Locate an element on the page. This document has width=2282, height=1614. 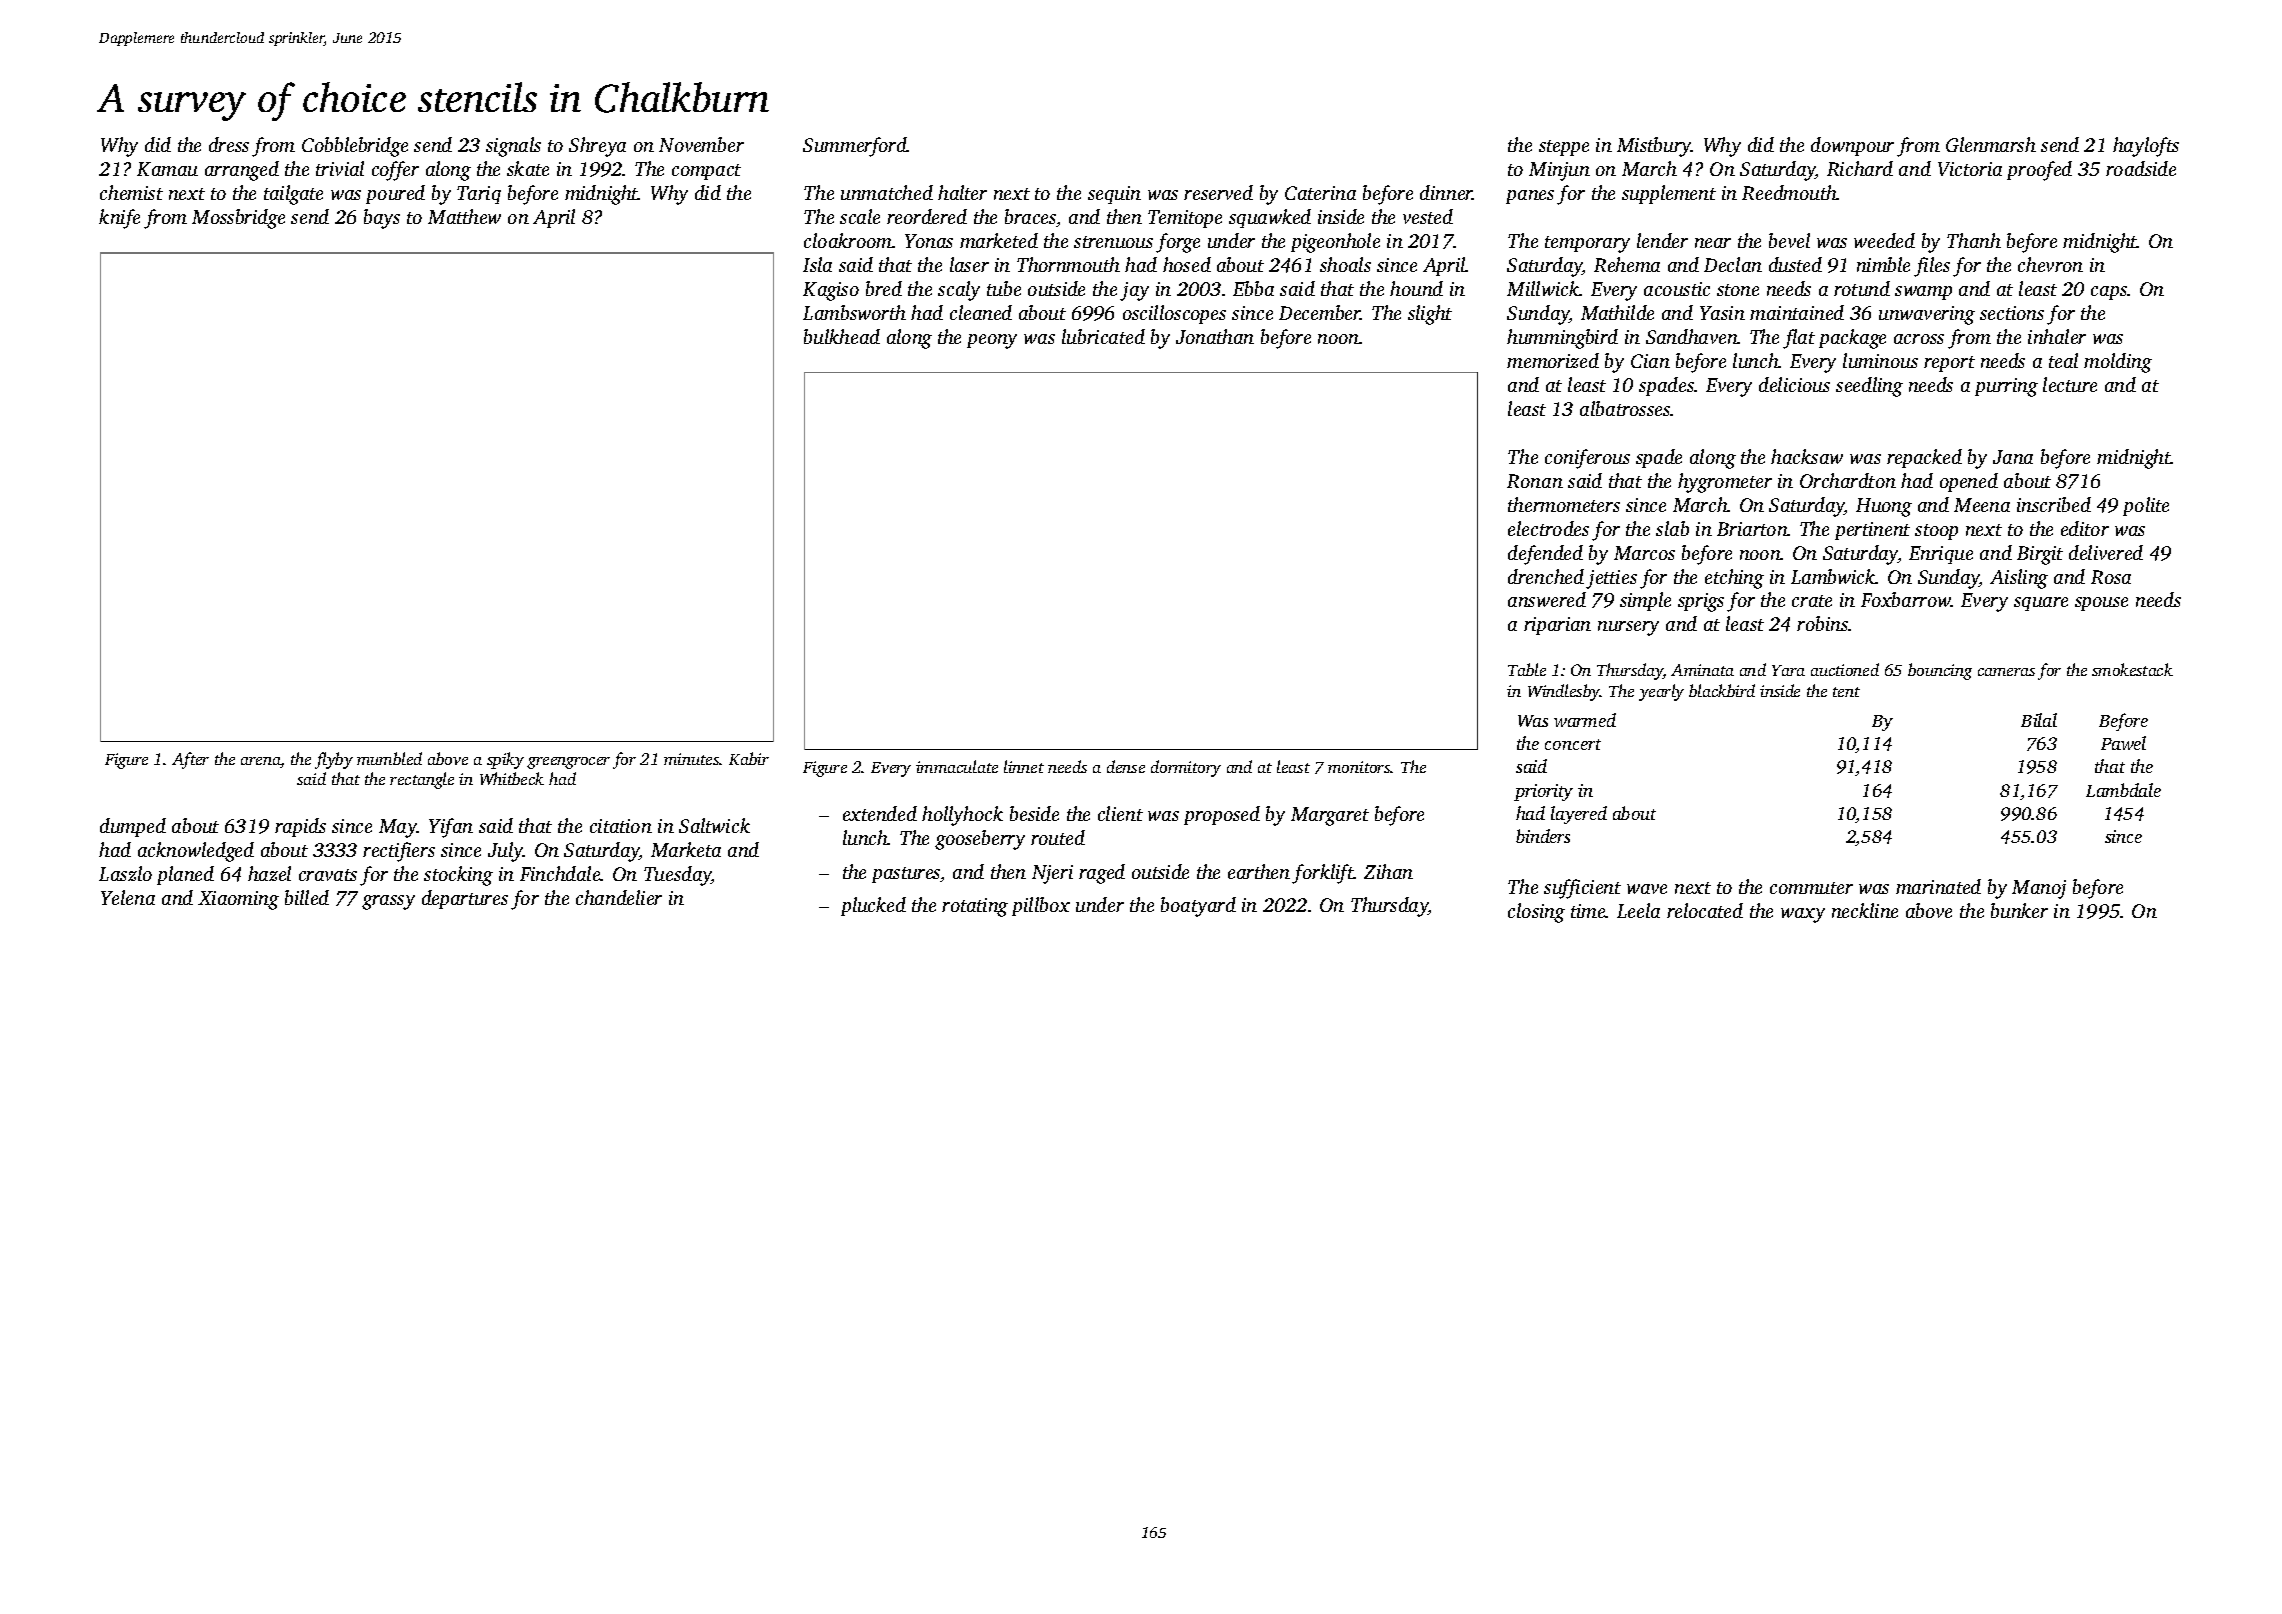
Caterina is located at coordinates (1320, 193).
